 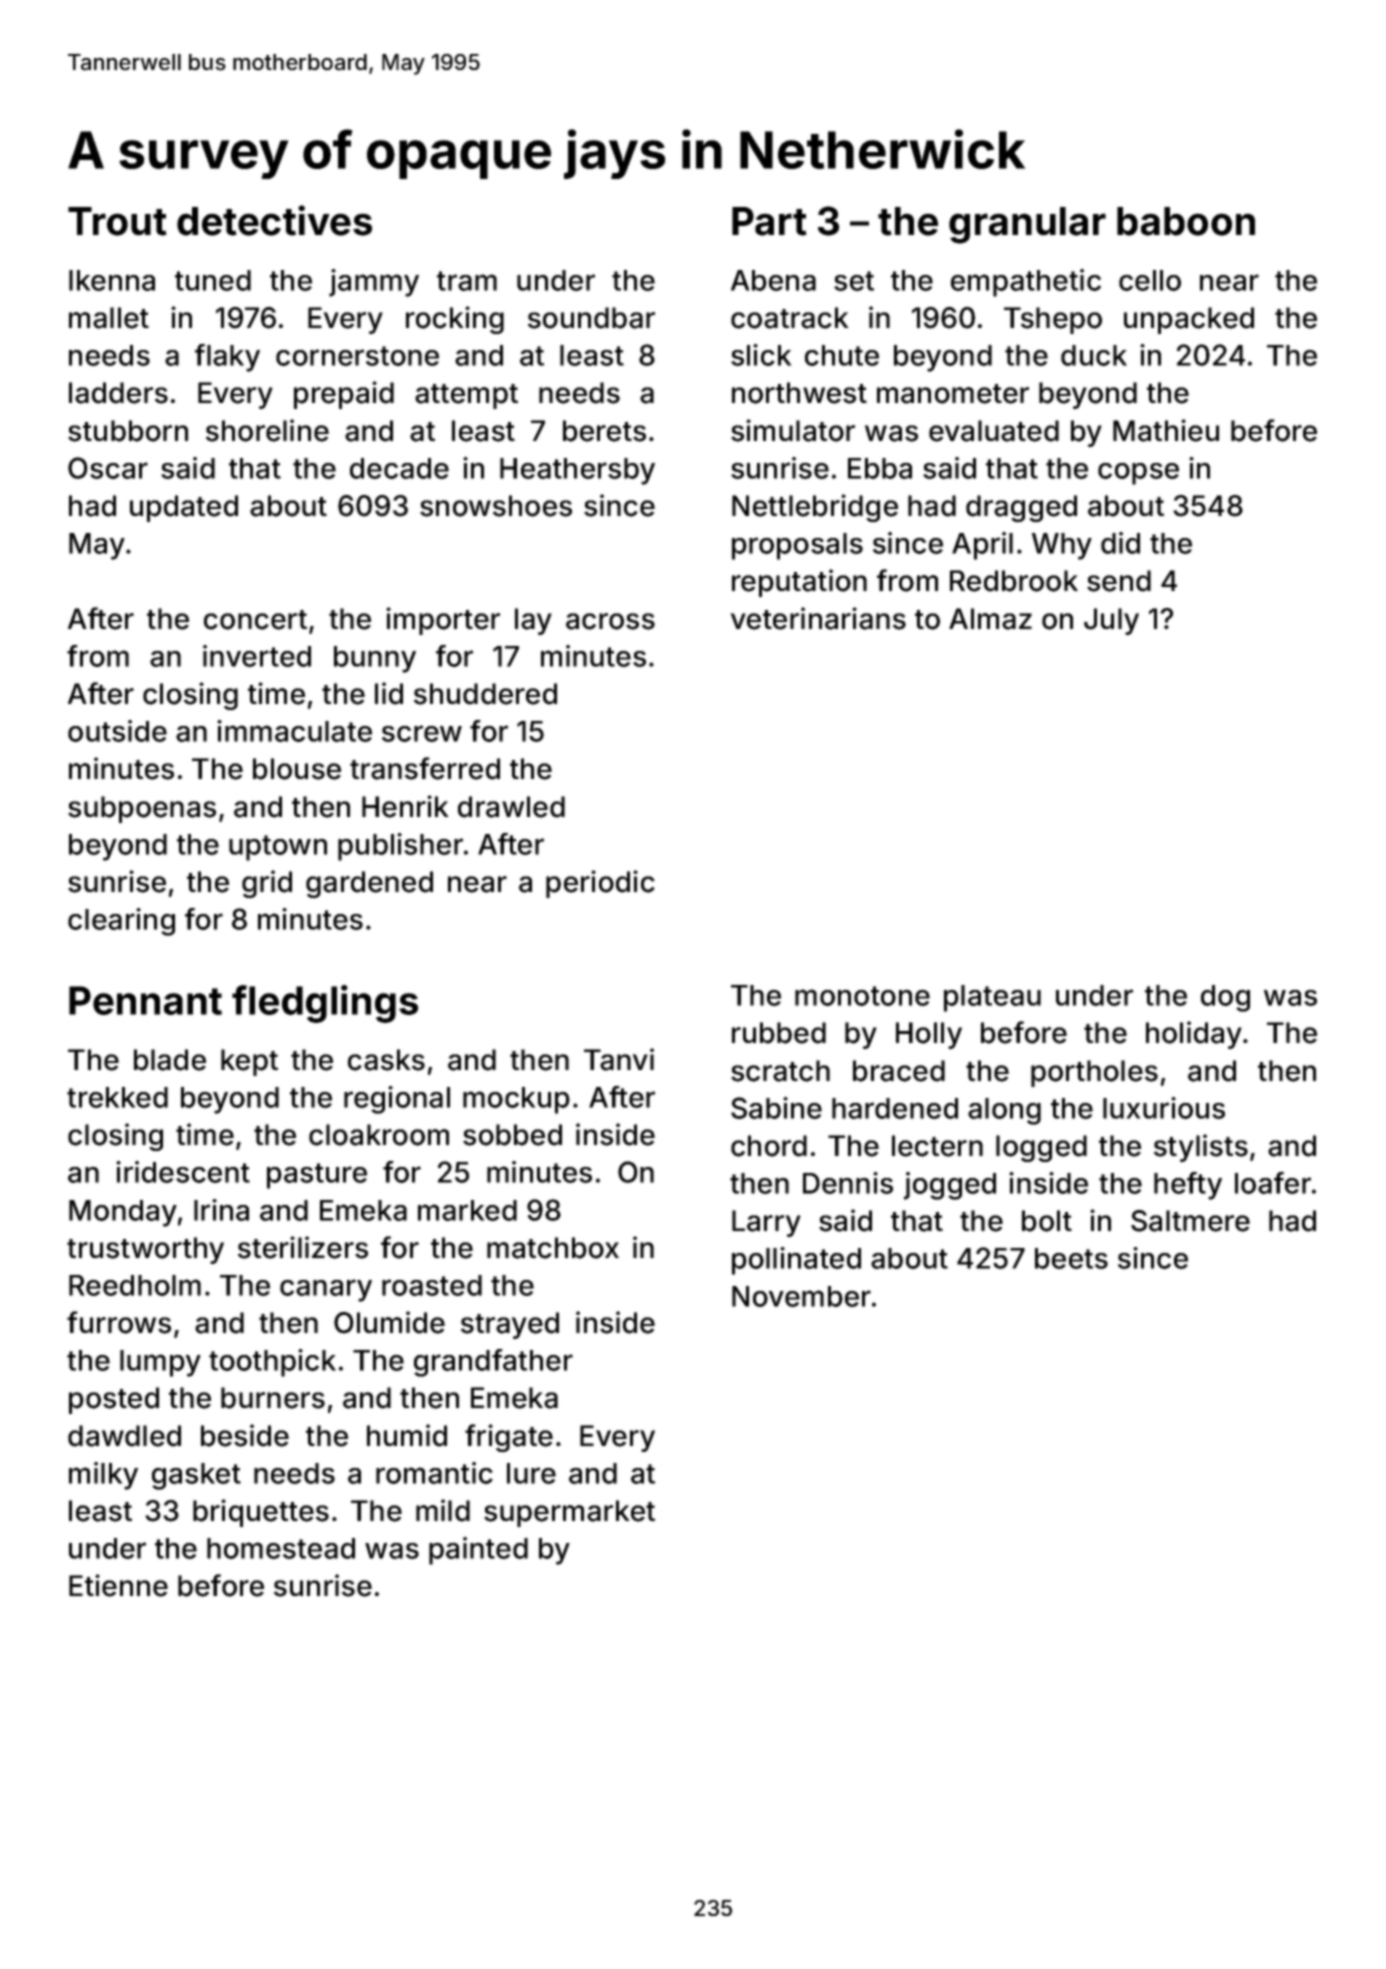 What do you see at coordinates (510, 1325) in the page?
I see `strayed` at bounding box center [510, 1325].
